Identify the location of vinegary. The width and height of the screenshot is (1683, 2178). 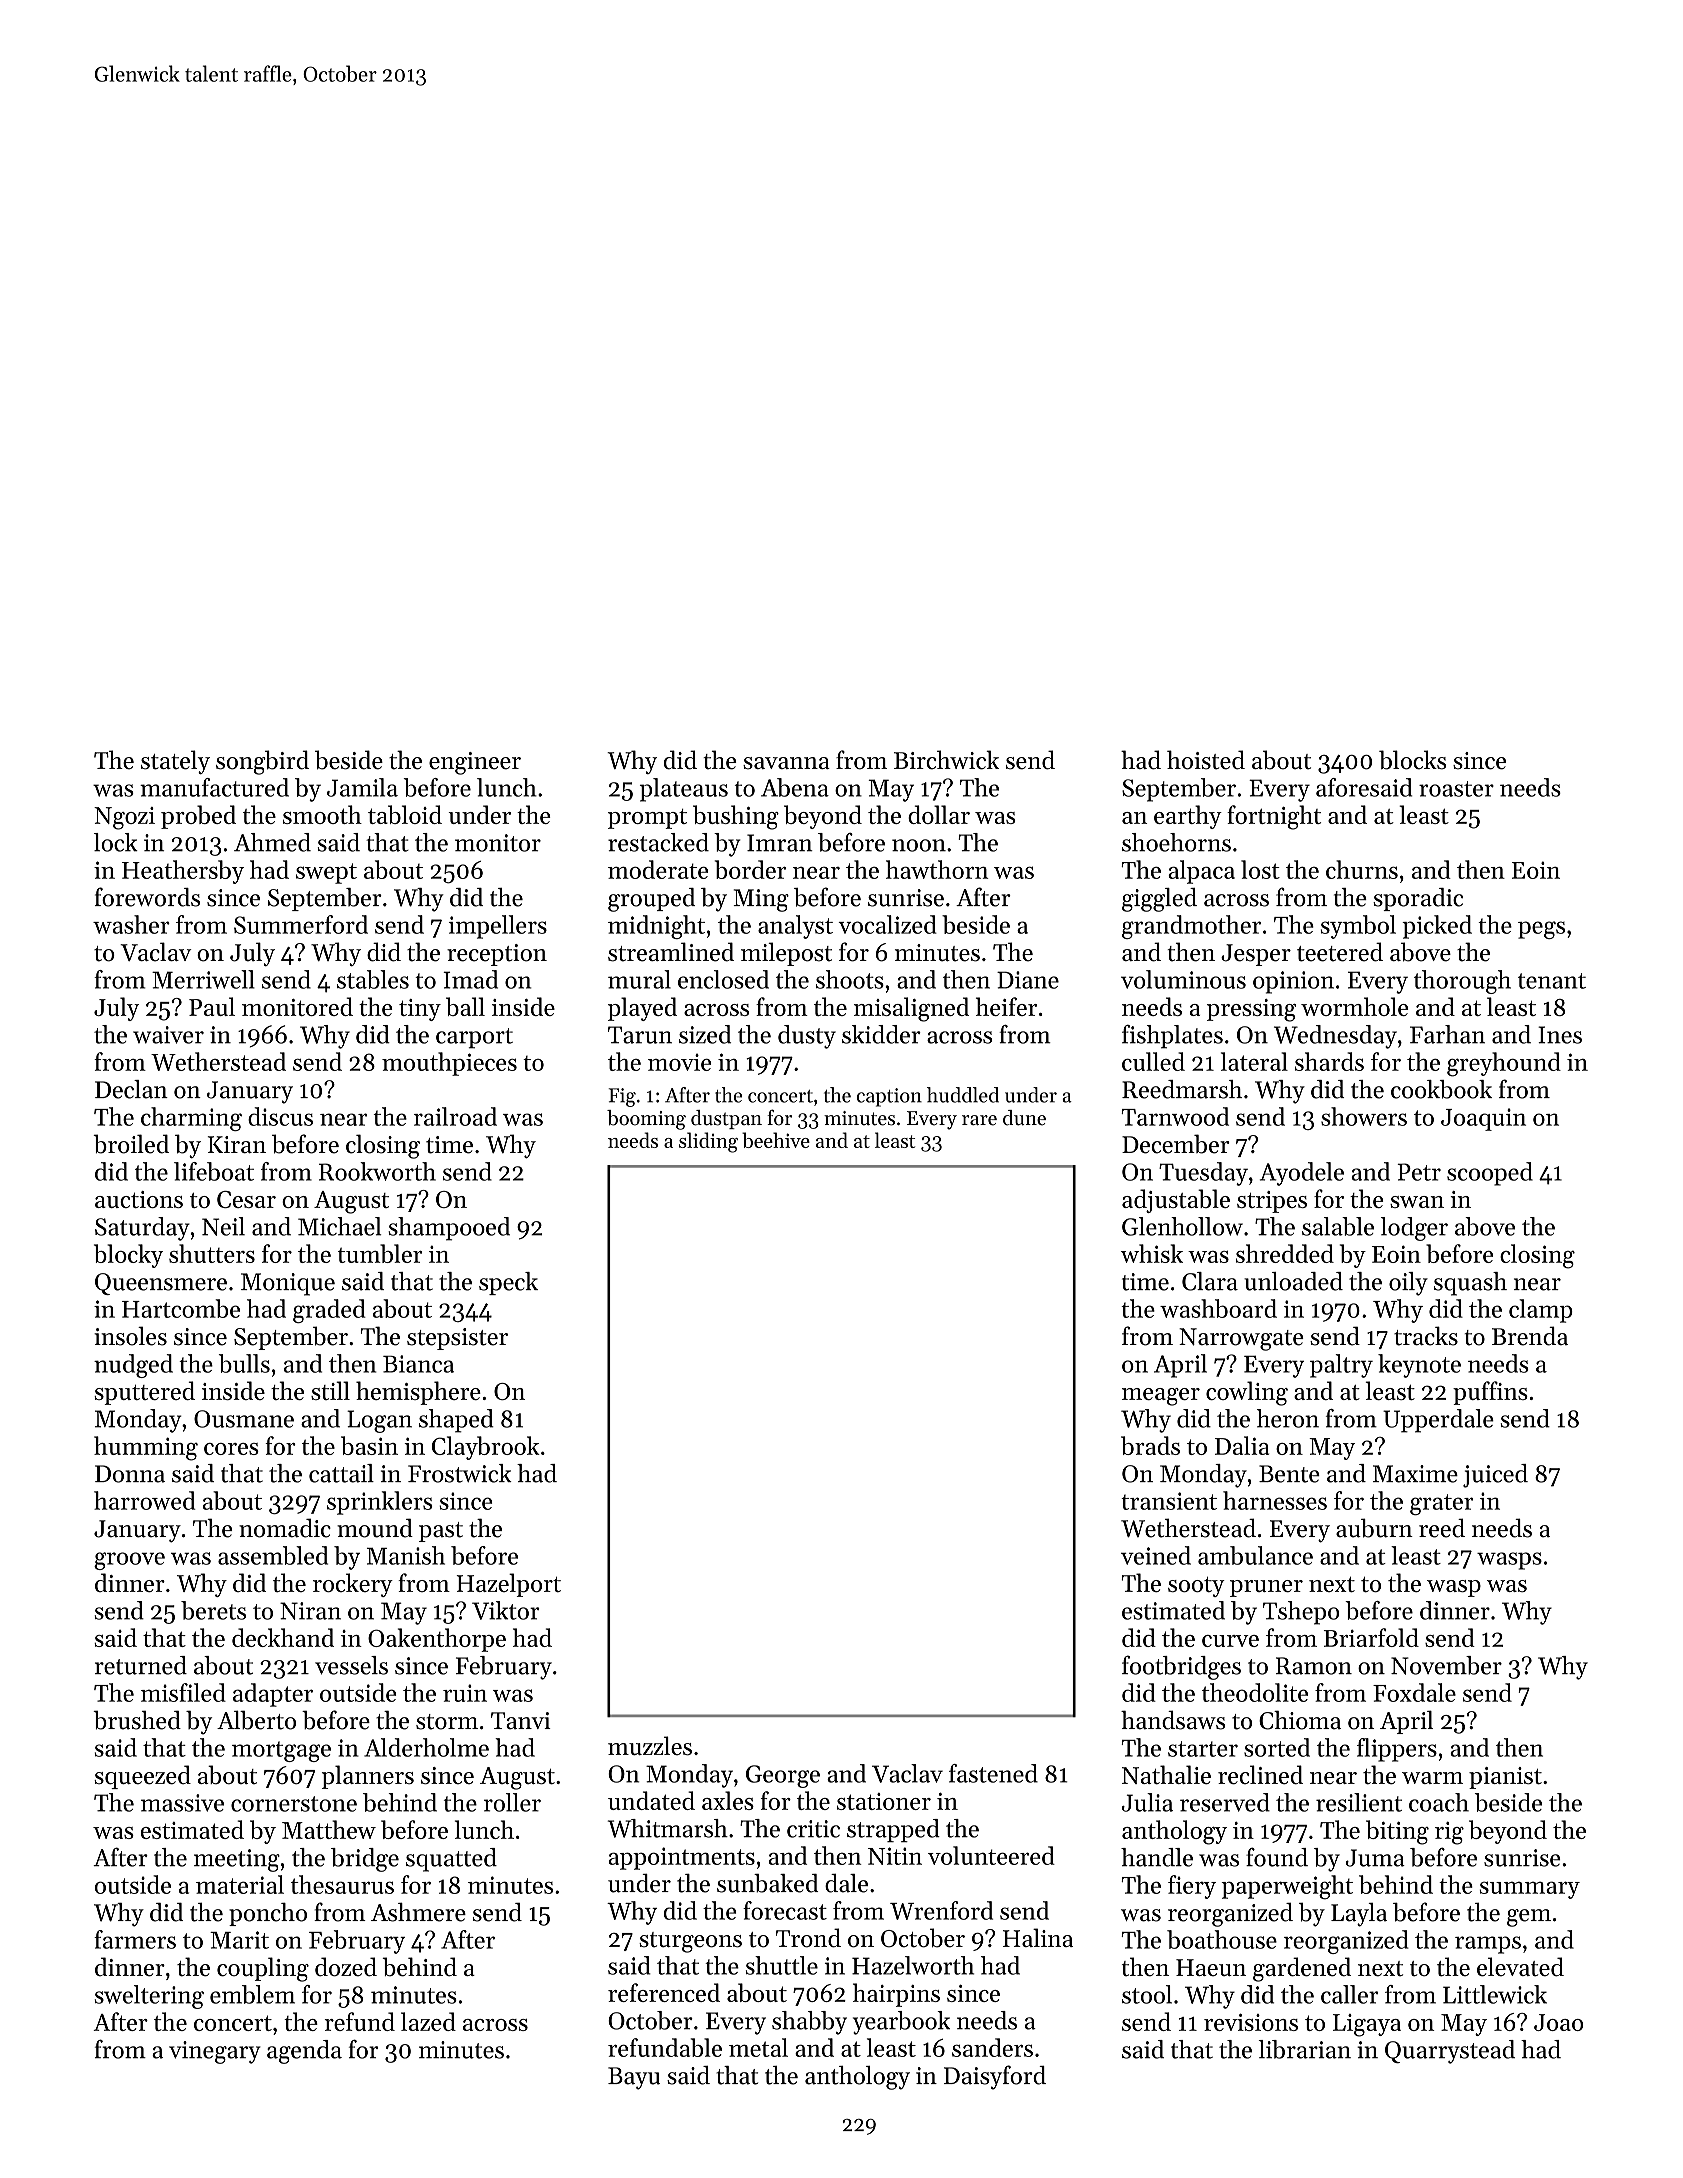
(215, 2052).
